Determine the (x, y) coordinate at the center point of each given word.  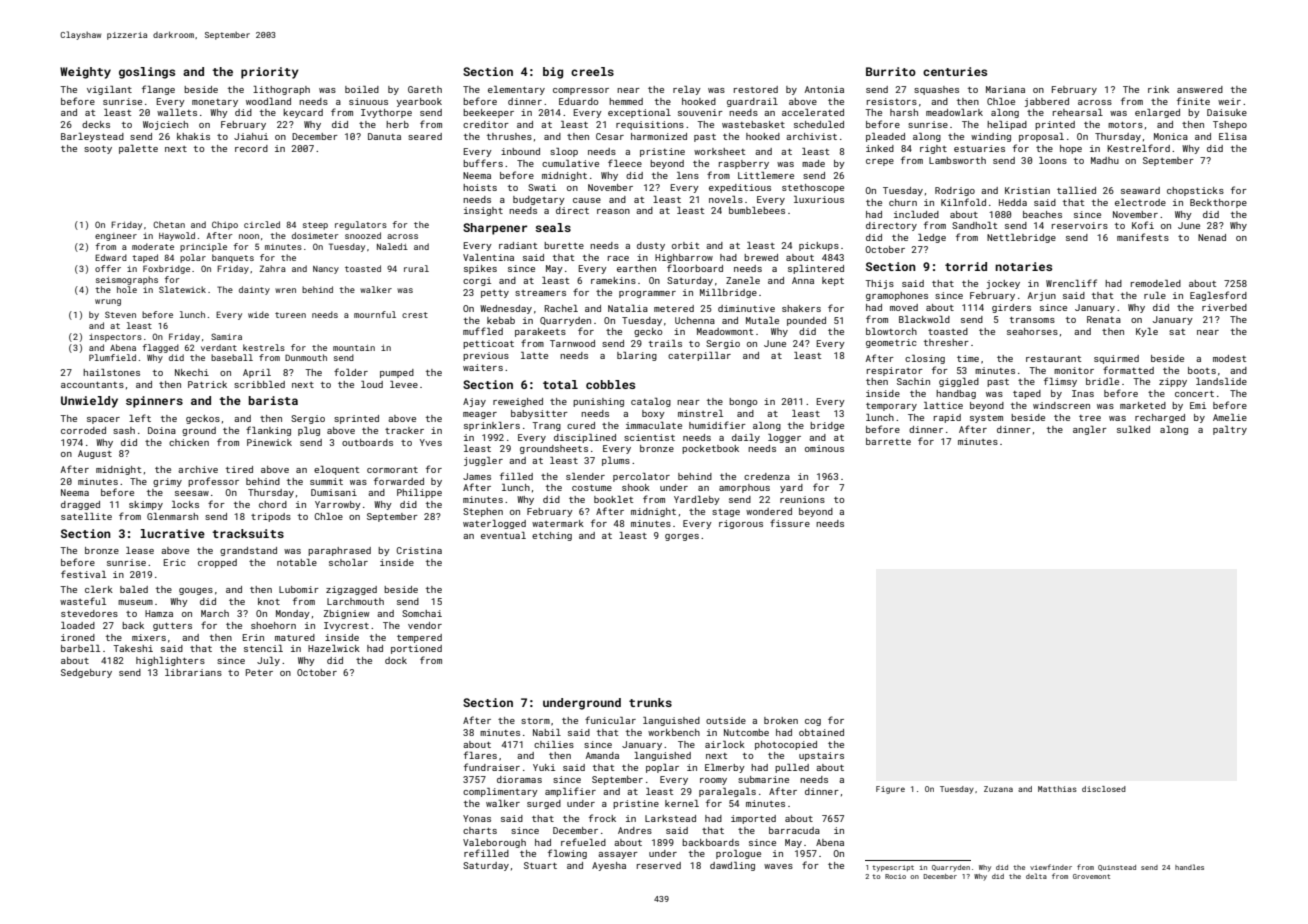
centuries (955, 71)
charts (480, 830)
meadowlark (954, 112)
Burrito (891, 71)
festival (83, 574)
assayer (618, 855)
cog (813, 722)
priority (270, 73)
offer (108, 268)
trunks (650, 702)
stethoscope (813, 188)
